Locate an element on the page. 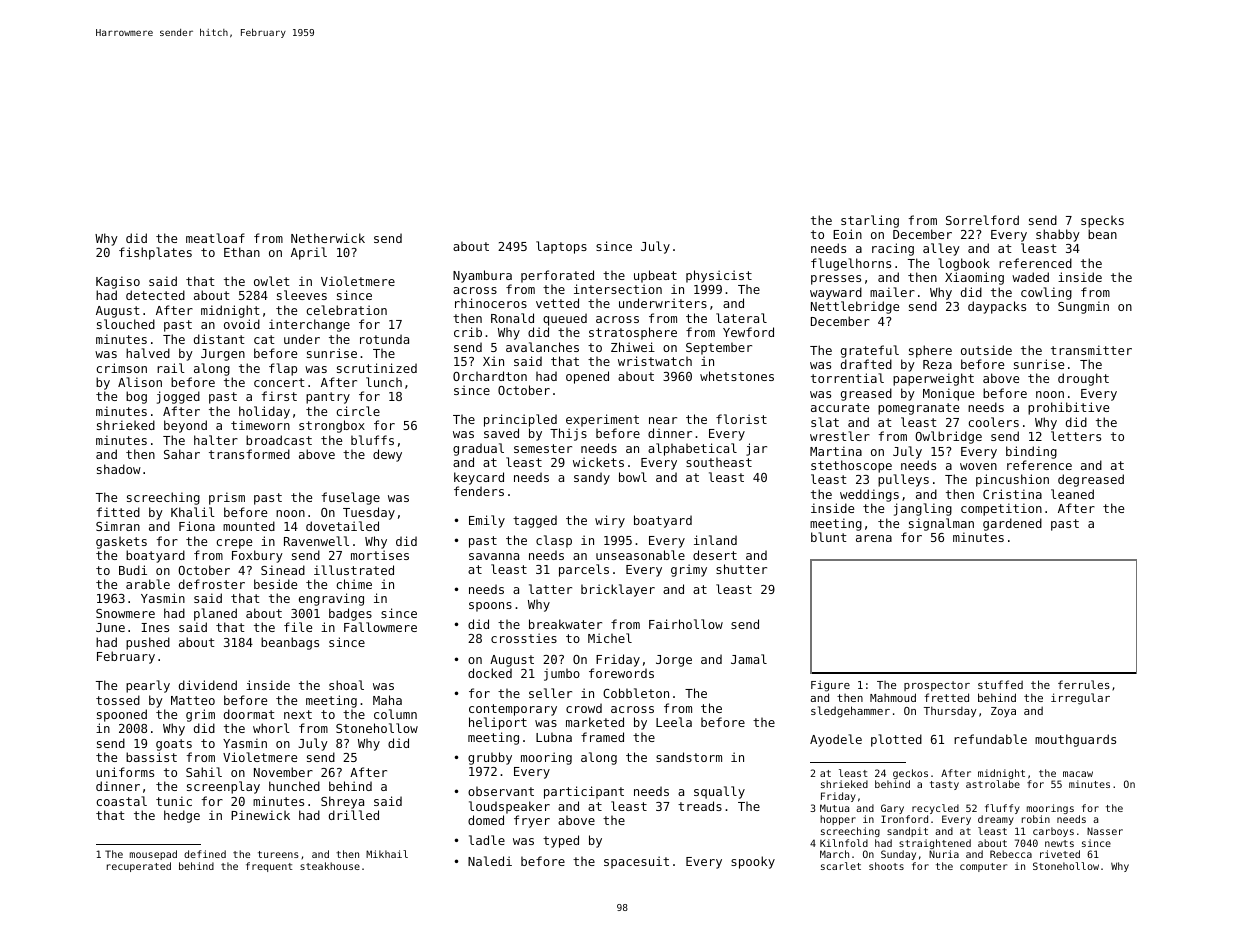  Figure is located at coordinates (830, 686).
